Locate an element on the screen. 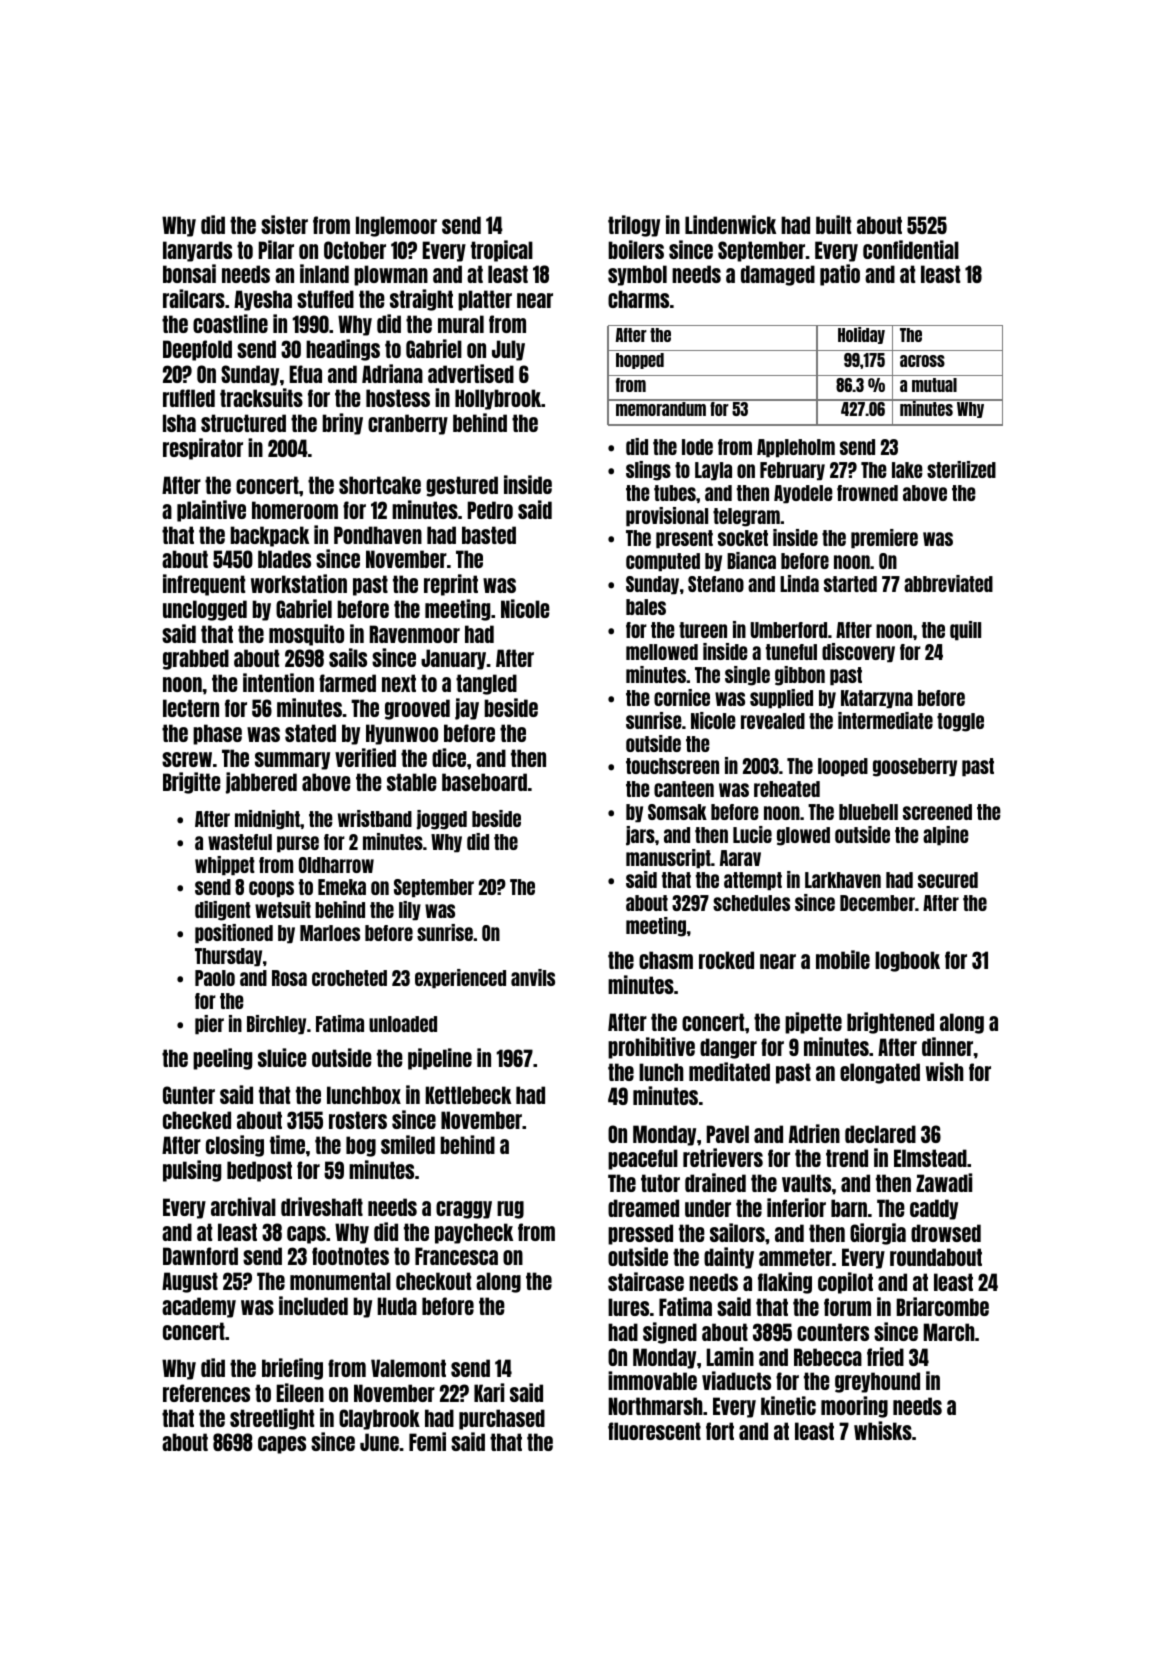 The width and height of the screenshot is (1165, 1654). Femi is located at coordinates (427, 1441).
